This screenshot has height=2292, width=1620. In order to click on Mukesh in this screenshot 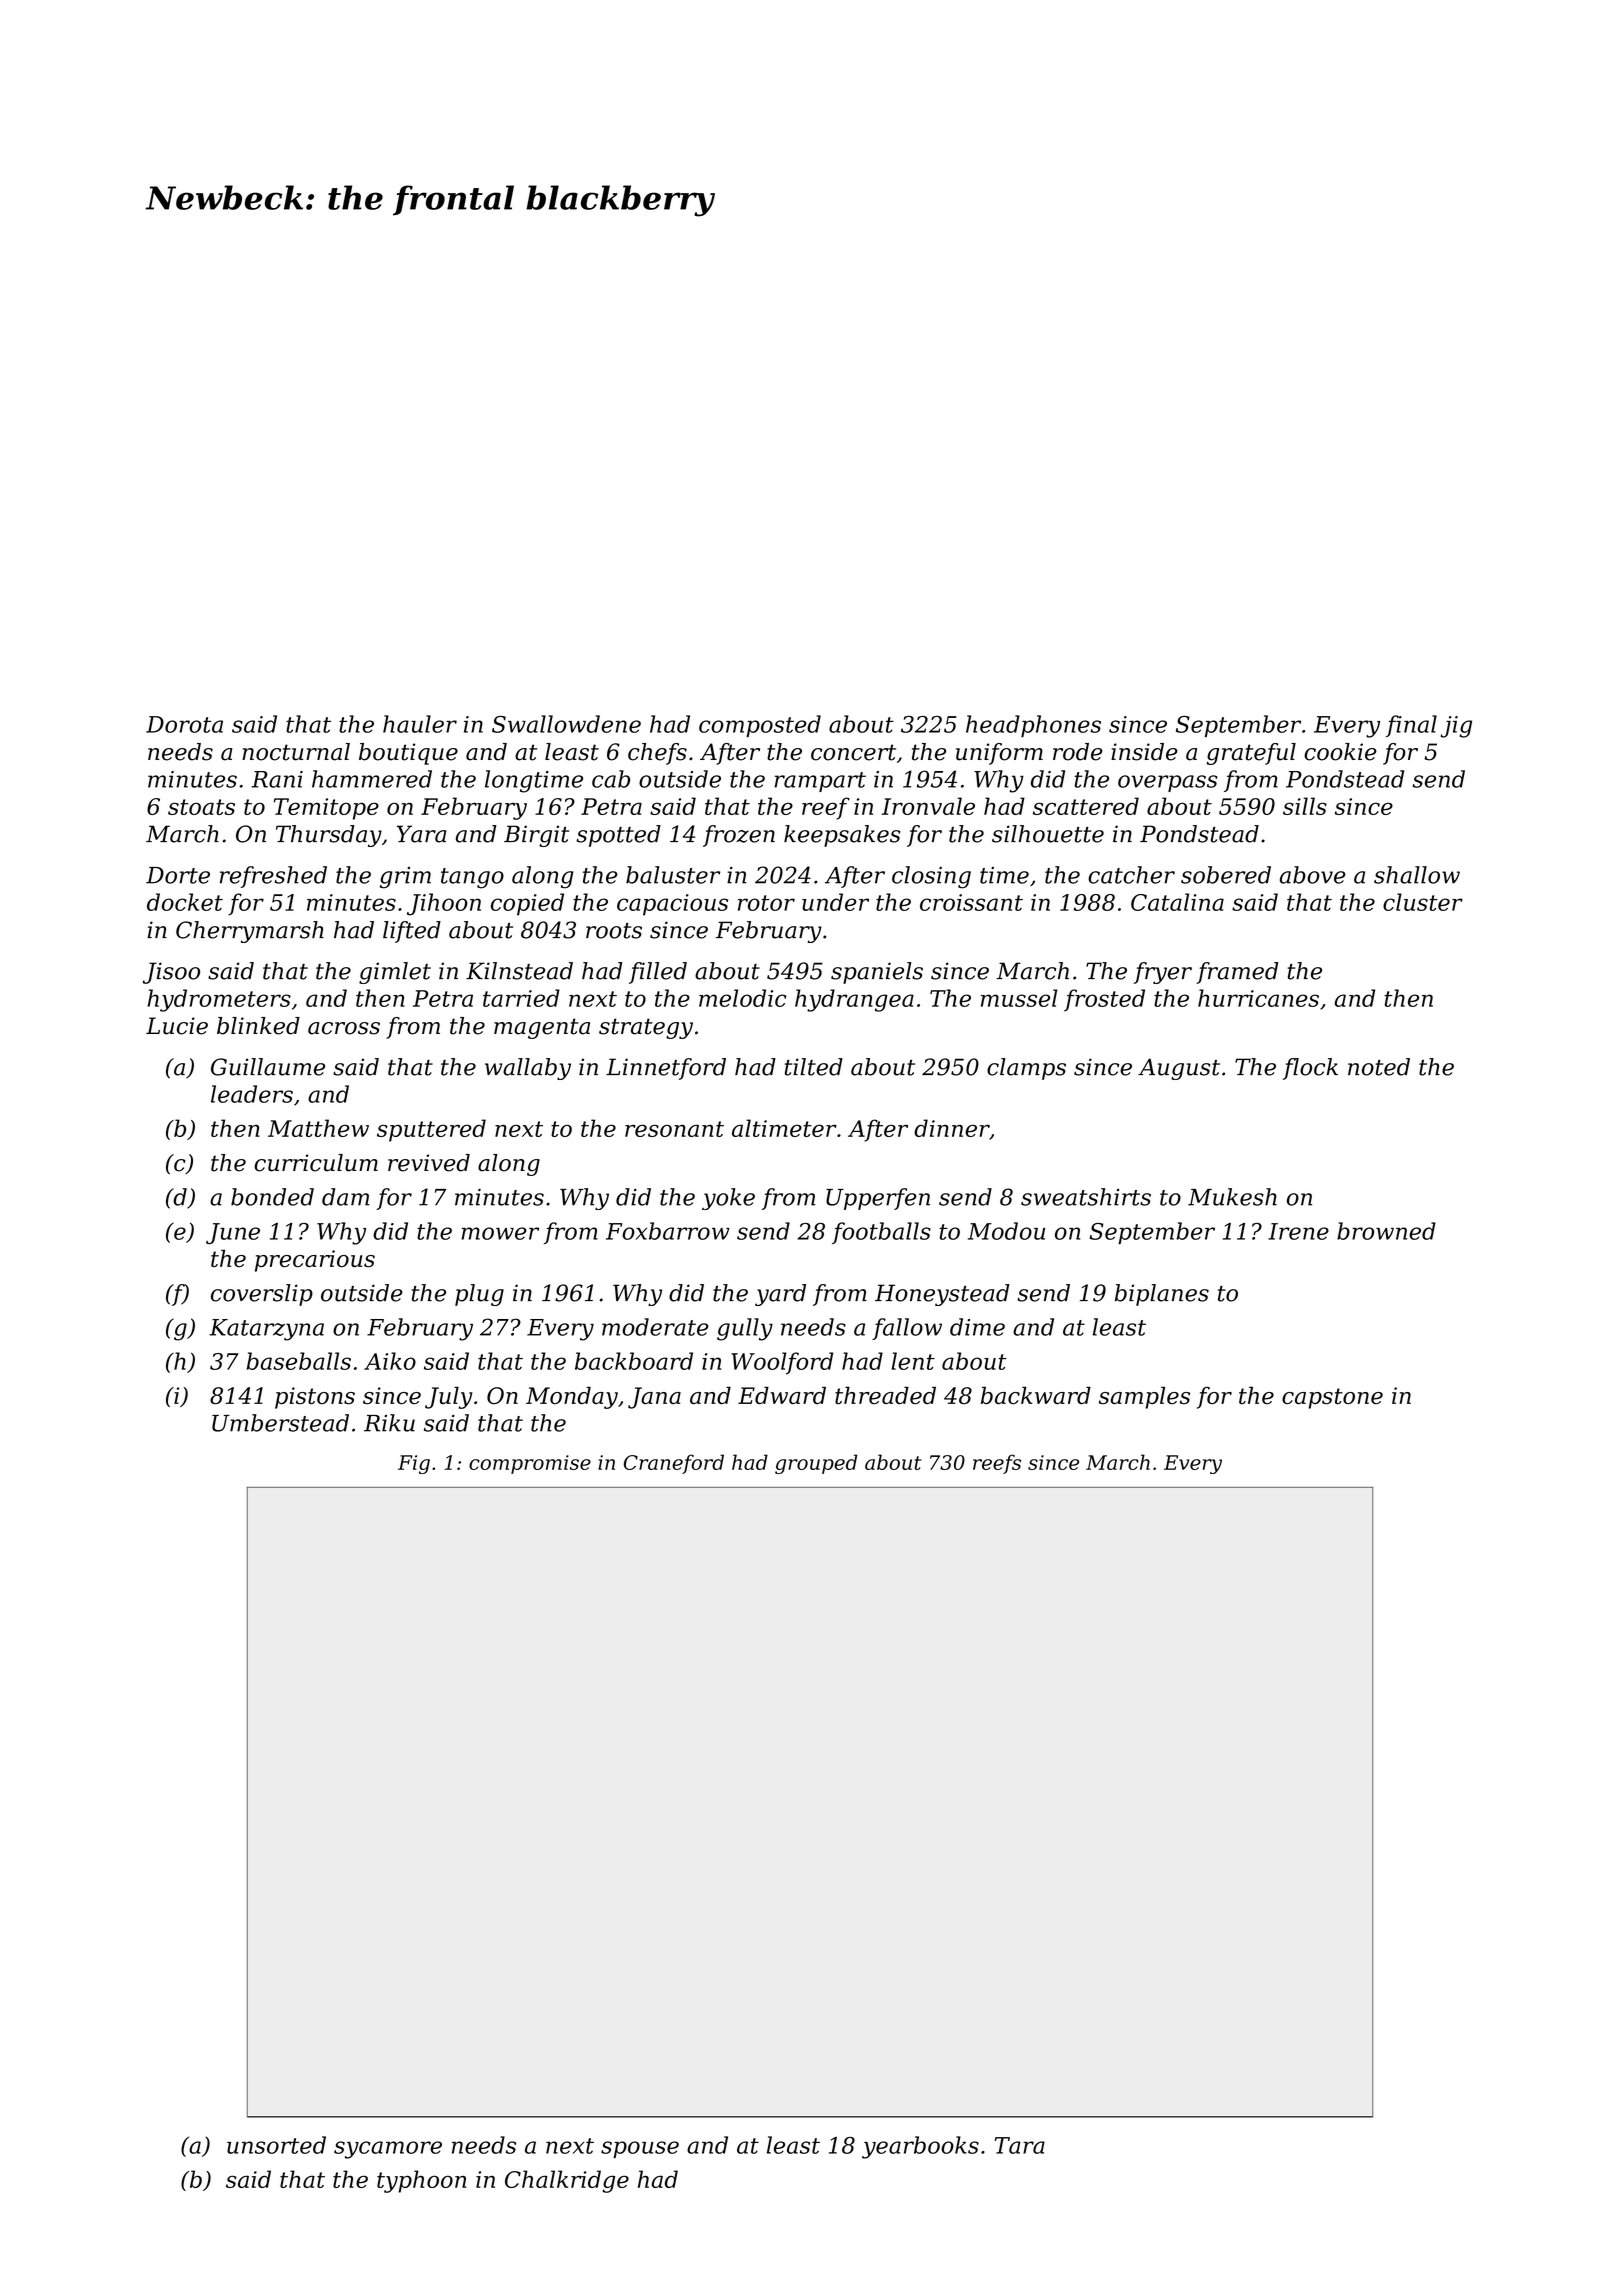, I will do `click(1232, 1197)`.
